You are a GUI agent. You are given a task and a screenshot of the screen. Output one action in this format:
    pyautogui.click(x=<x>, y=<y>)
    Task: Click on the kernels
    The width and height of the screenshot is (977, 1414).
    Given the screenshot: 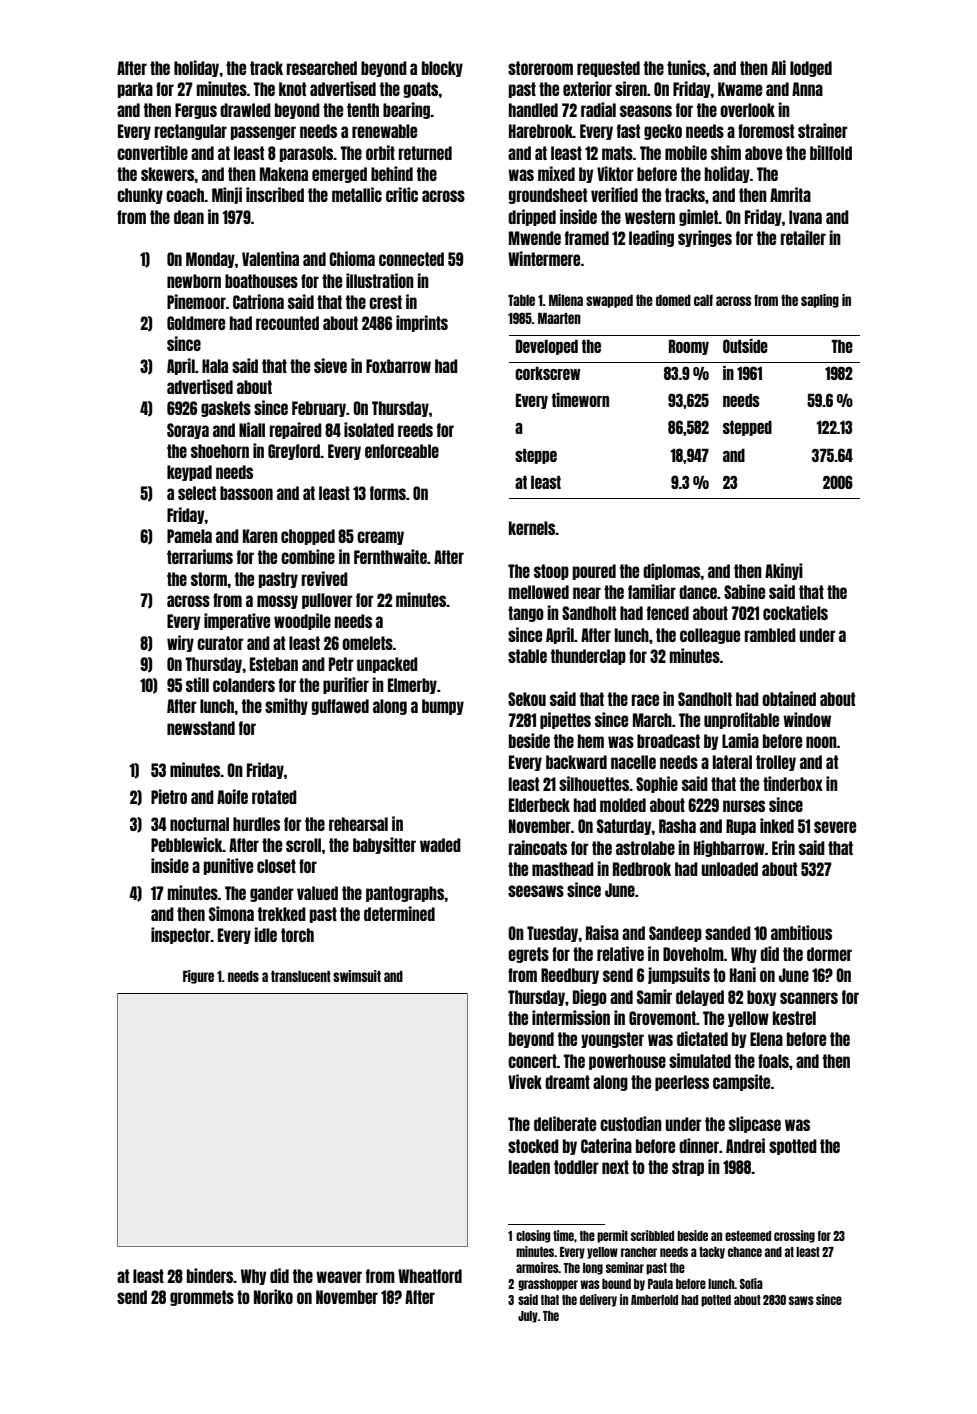 What is the action you would take?
    pyautogui.click(x=532, y=528)
